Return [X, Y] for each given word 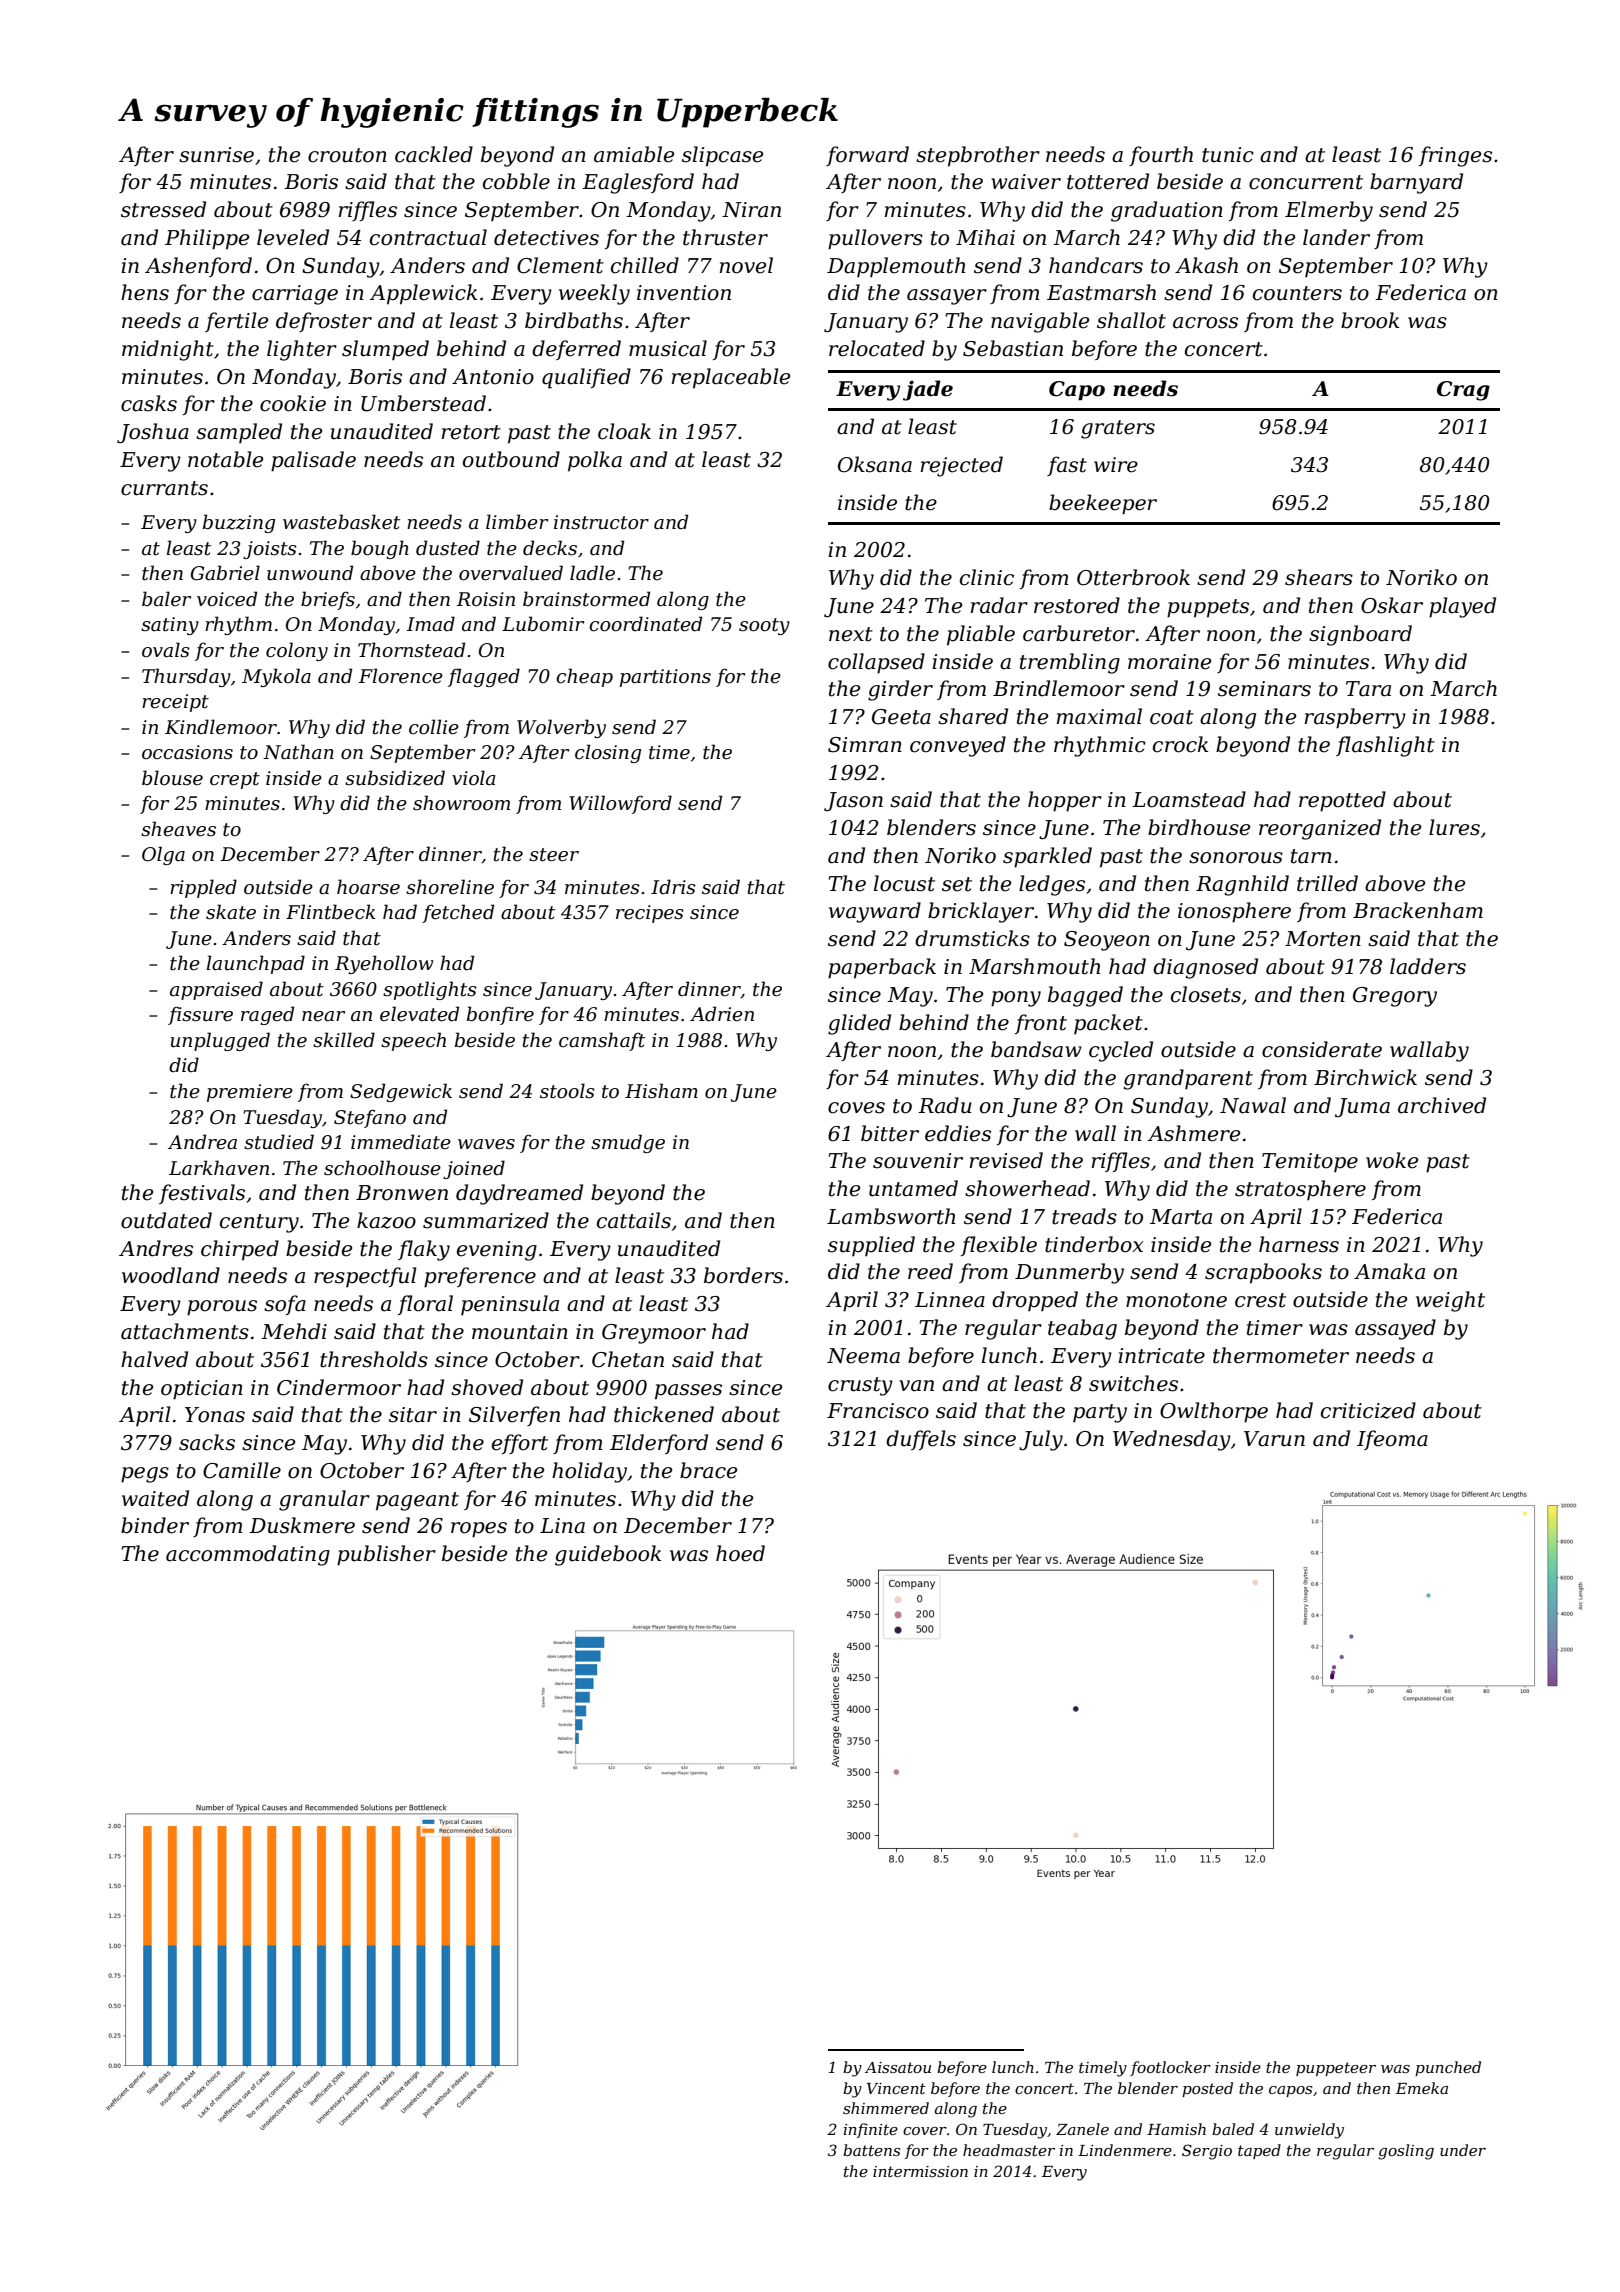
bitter [890, 1133]
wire [1116, 465]
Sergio [1207, 2152]
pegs [145, 1475]
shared [973, 716]
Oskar [1392, 605]
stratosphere [1300, 1190]
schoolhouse [382, 1168]
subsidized [395, 778]
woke [1392, 1160]
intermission [920, 2171]
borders [743, 1275]
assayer [947, 297]
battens [871, 2150]
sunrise [216, 155]
